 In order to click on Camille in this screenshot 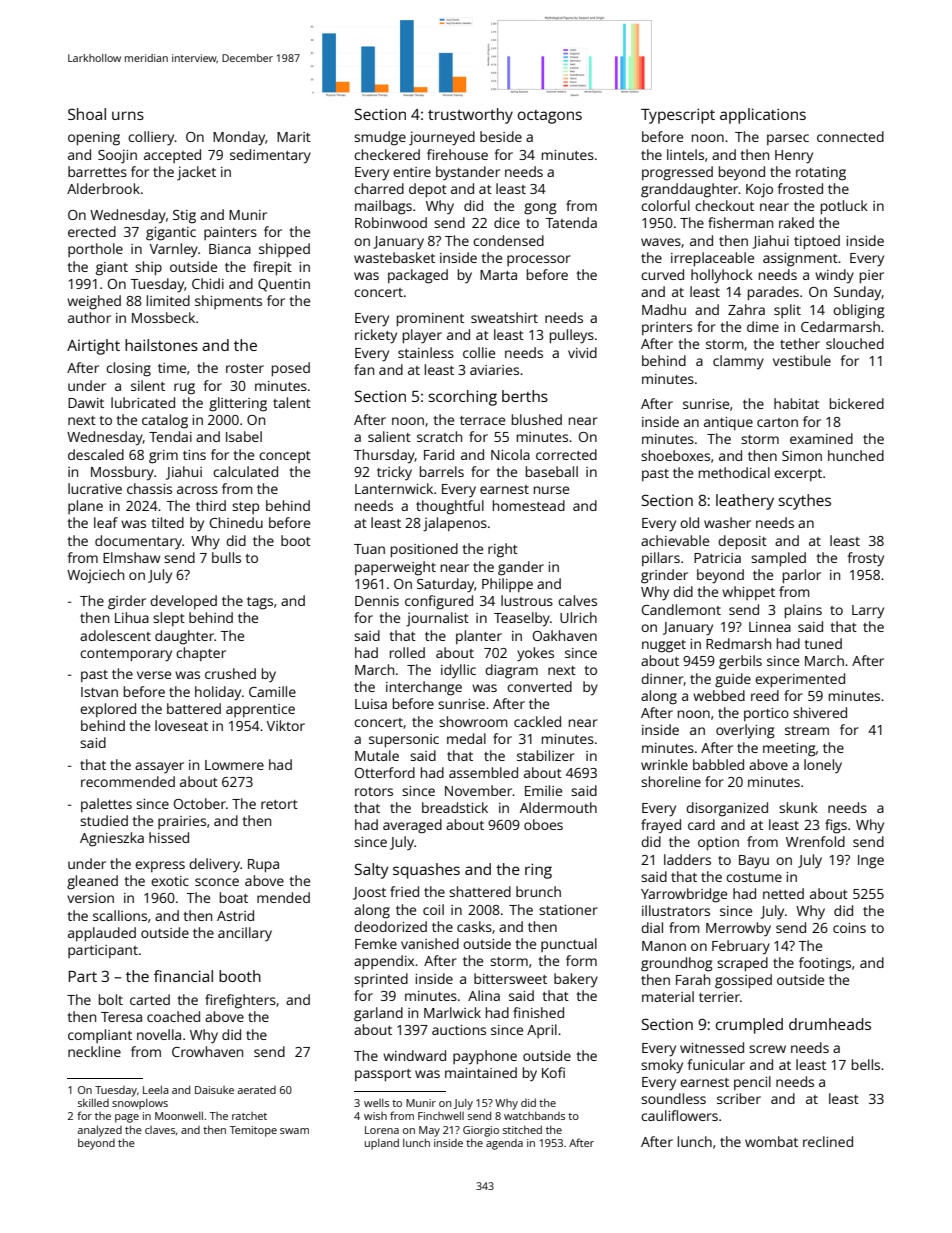, I will do `click(272, 691)`.
